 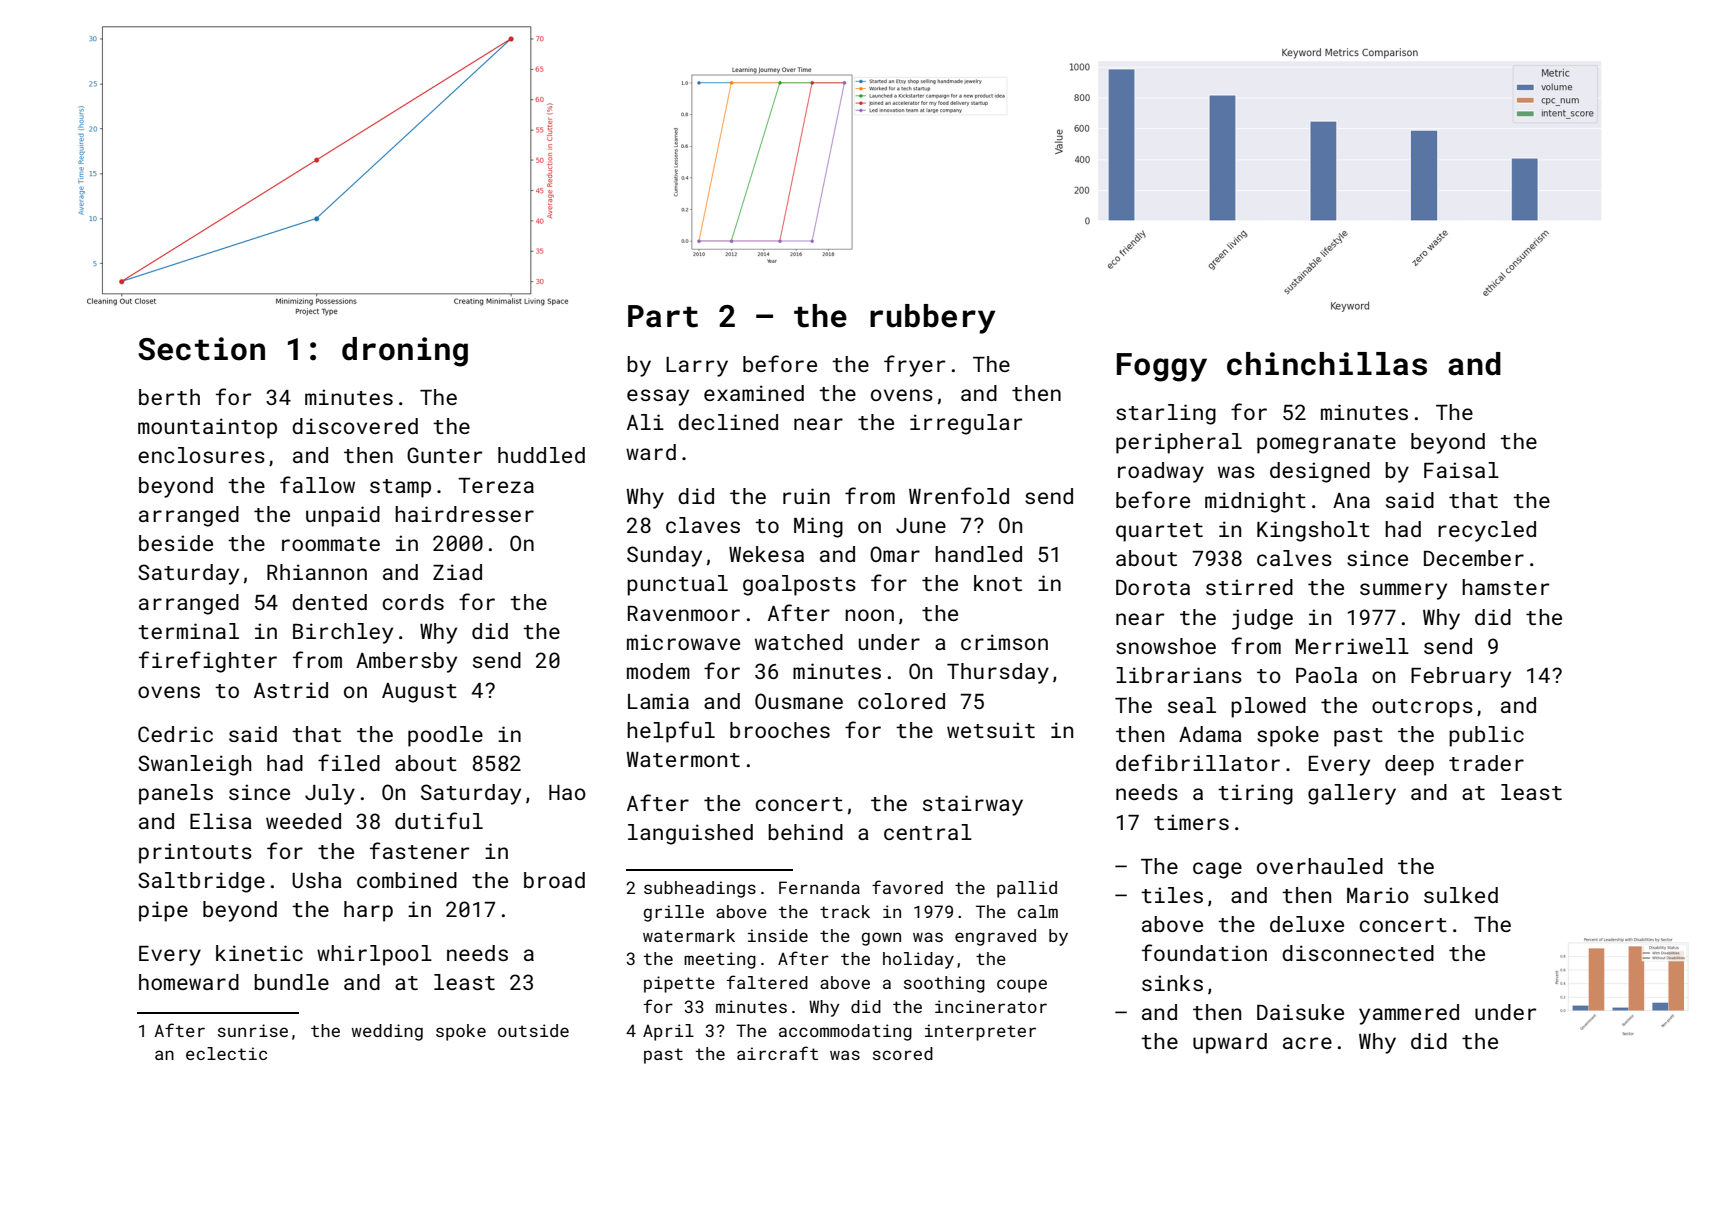 What do you see at coordinates (317, 572) in the screenshot?
I see `Rhiannon` at bounding box center [317, 572].
